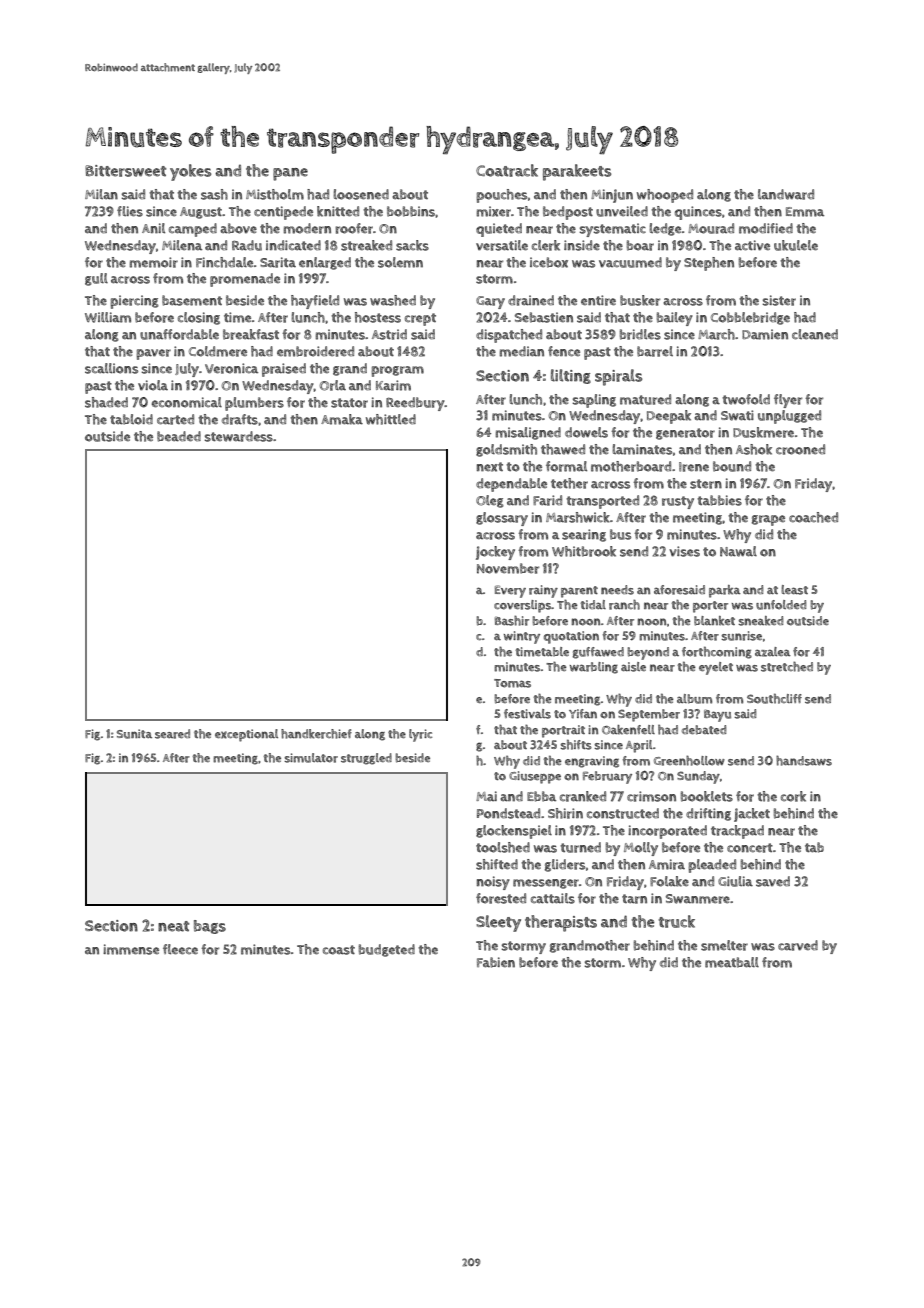  What do you see at coordinates (565, 865) in the image?
I see `gliders` at bounding box center [565, 865].
